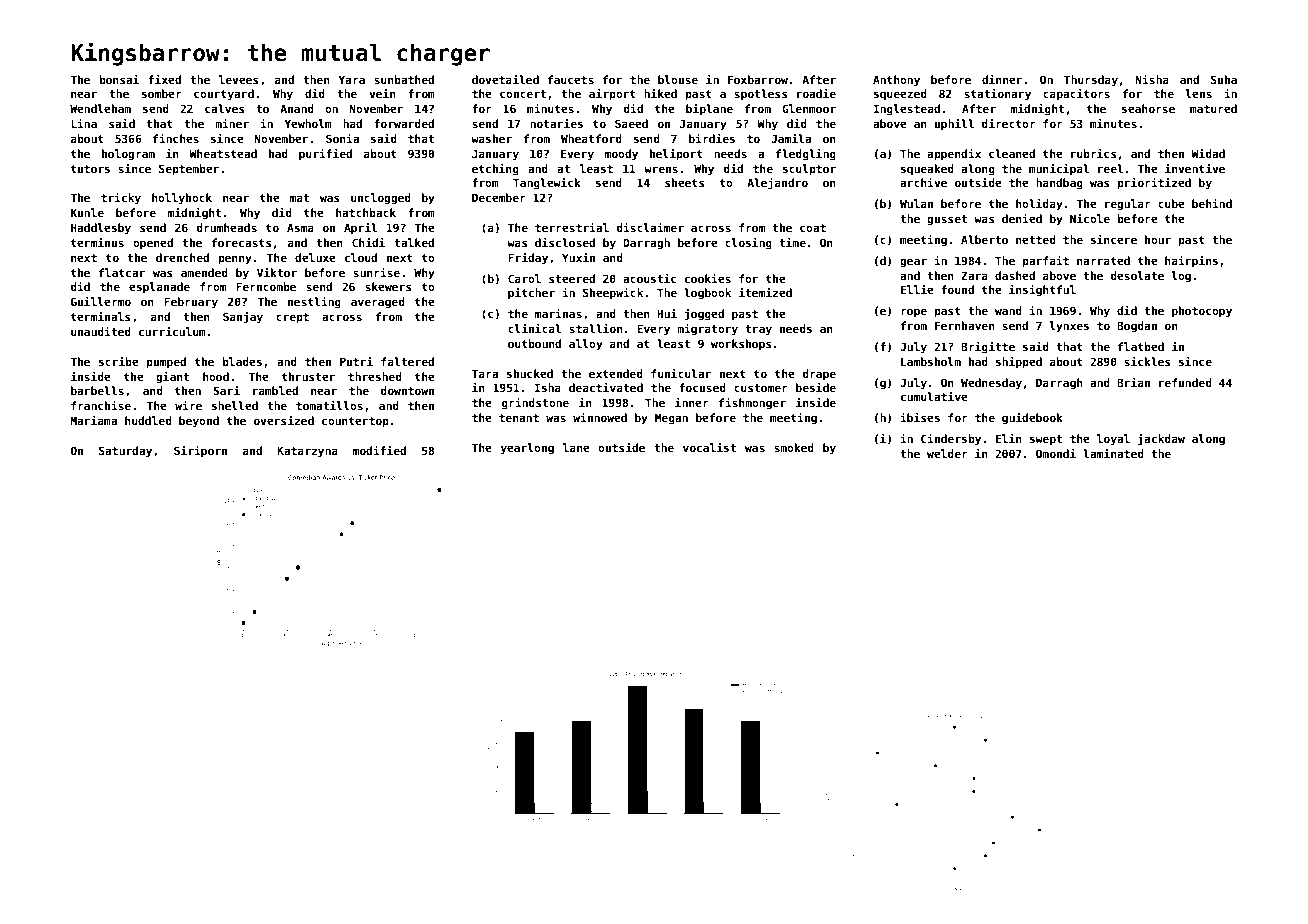 This image has height=924, width=1308. Describe the element at coordinates (813, 228) in the image. I see `coat` at that location.
